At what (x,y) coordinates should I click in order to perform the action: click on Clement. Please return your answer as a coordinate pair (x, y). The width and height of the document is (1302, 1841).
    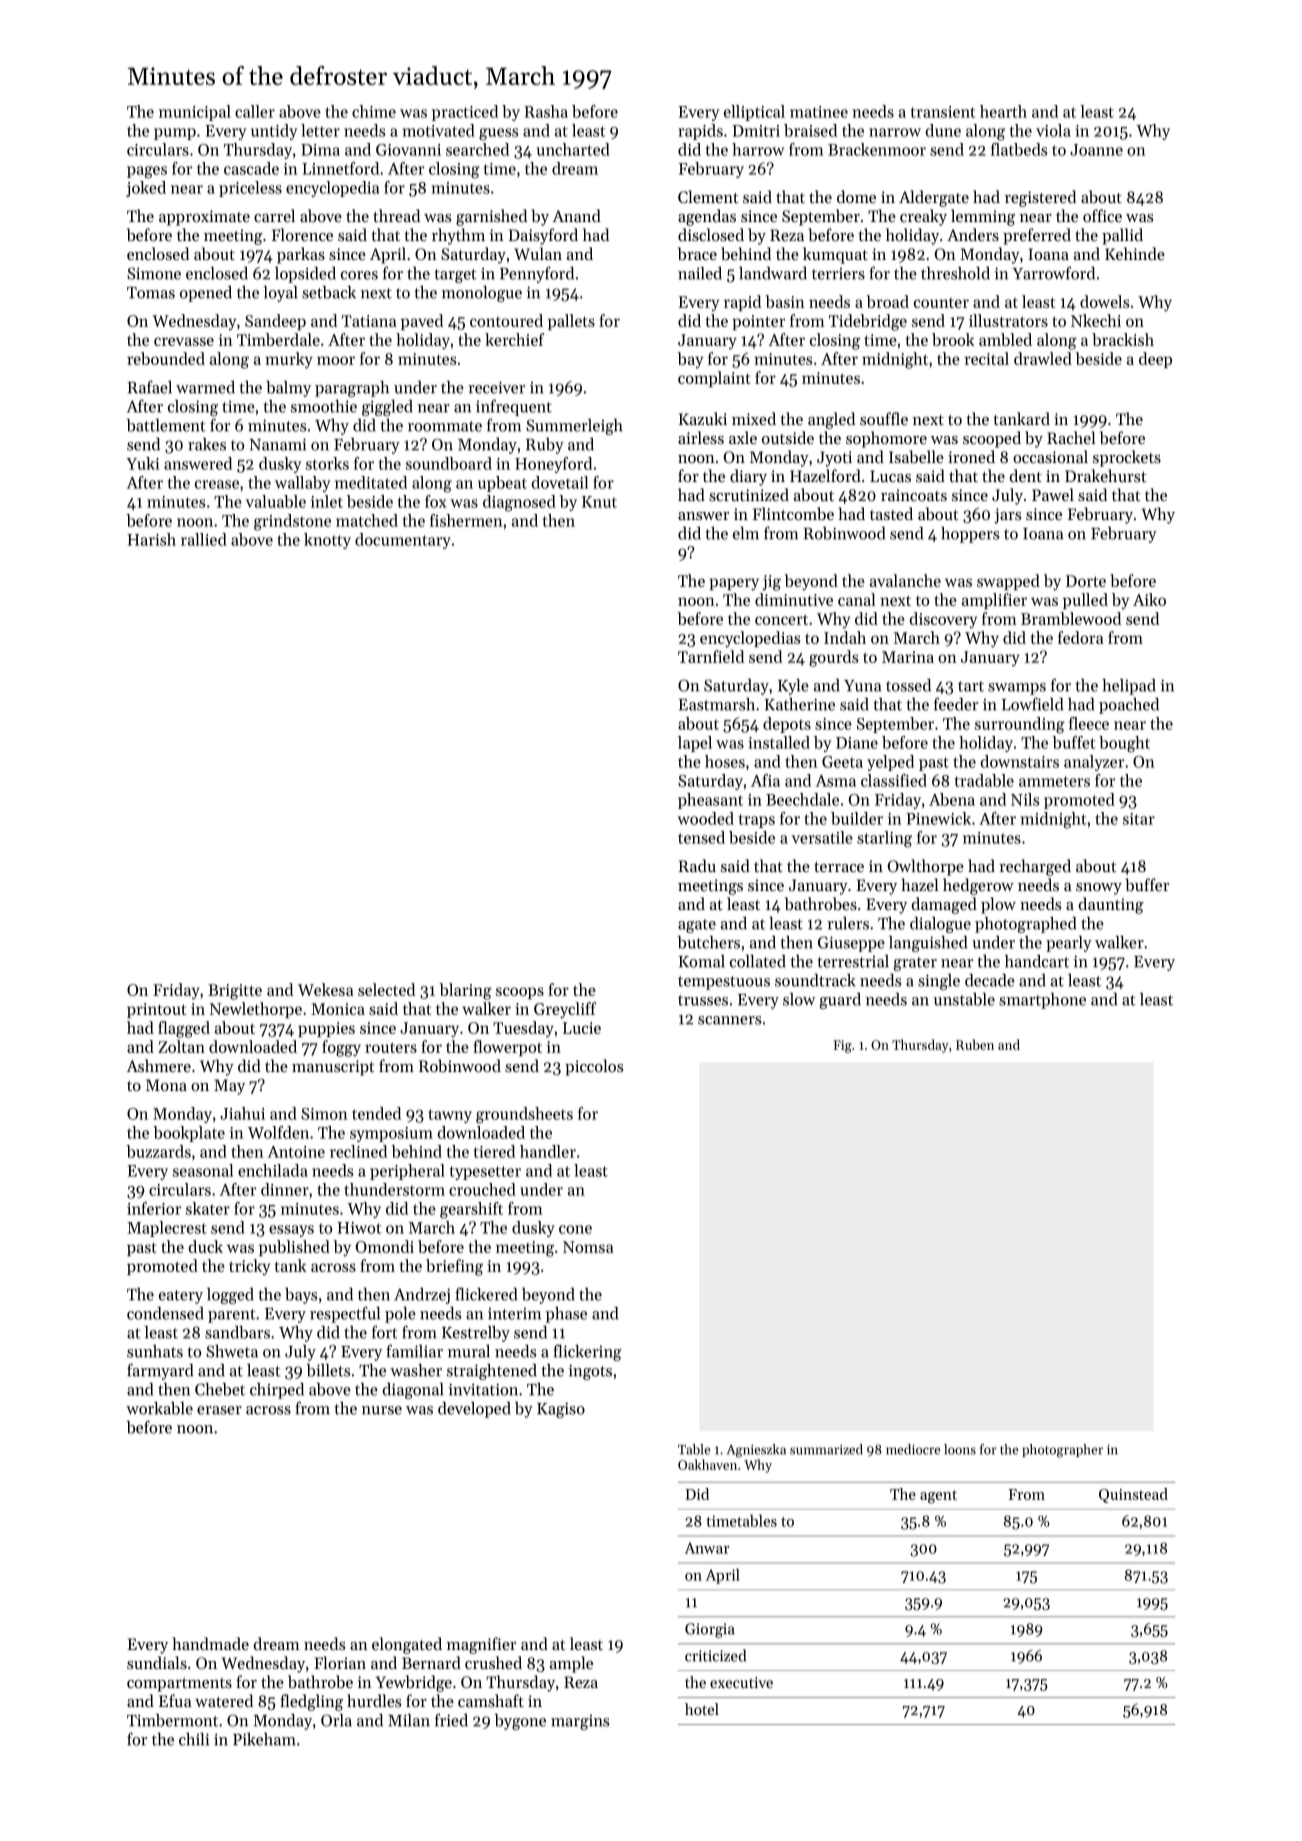
    Looking at the image, I should click on (708, 196).
